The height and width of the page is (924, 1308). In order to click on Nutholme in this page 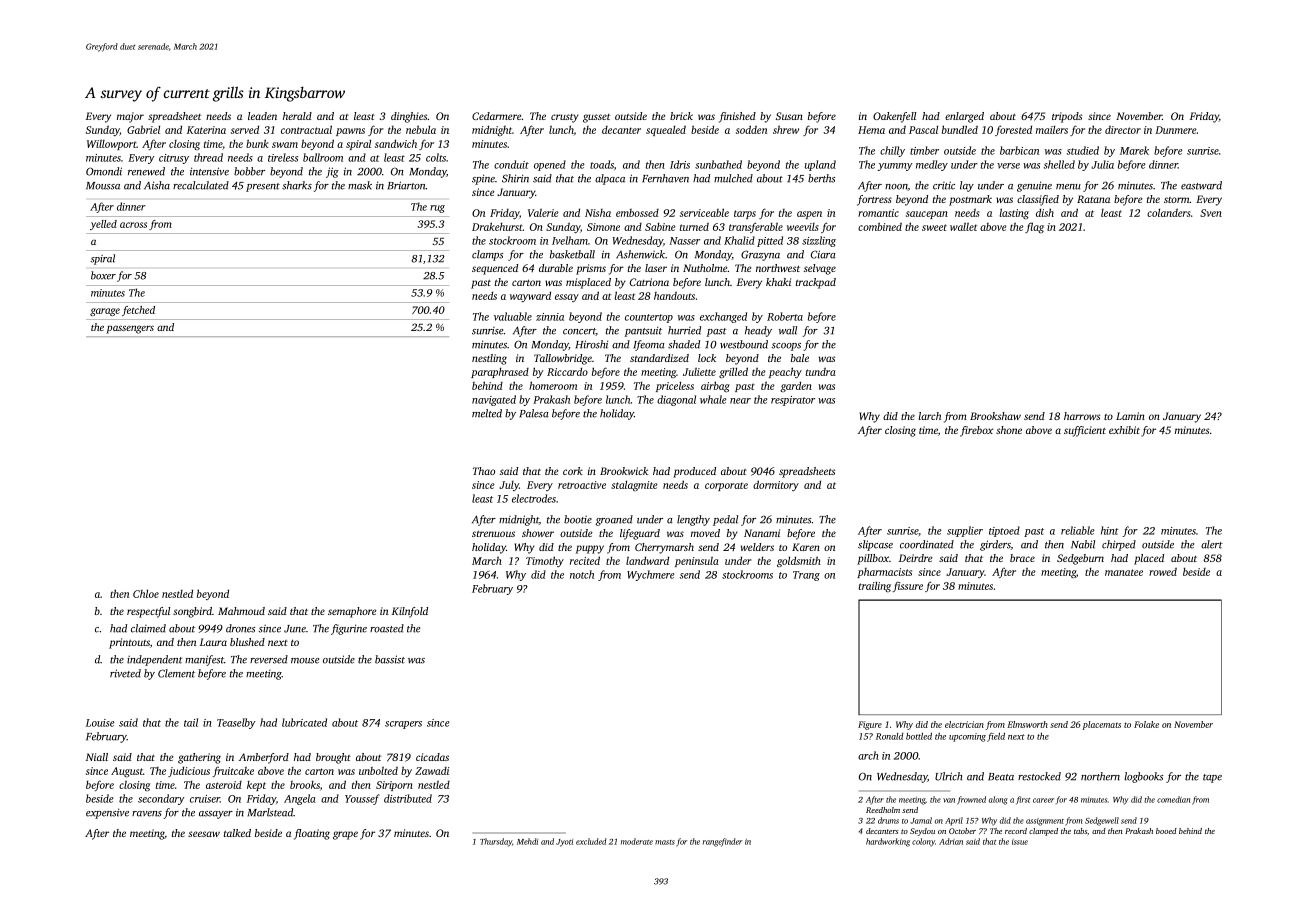, I will do `click(705, 268)`.
